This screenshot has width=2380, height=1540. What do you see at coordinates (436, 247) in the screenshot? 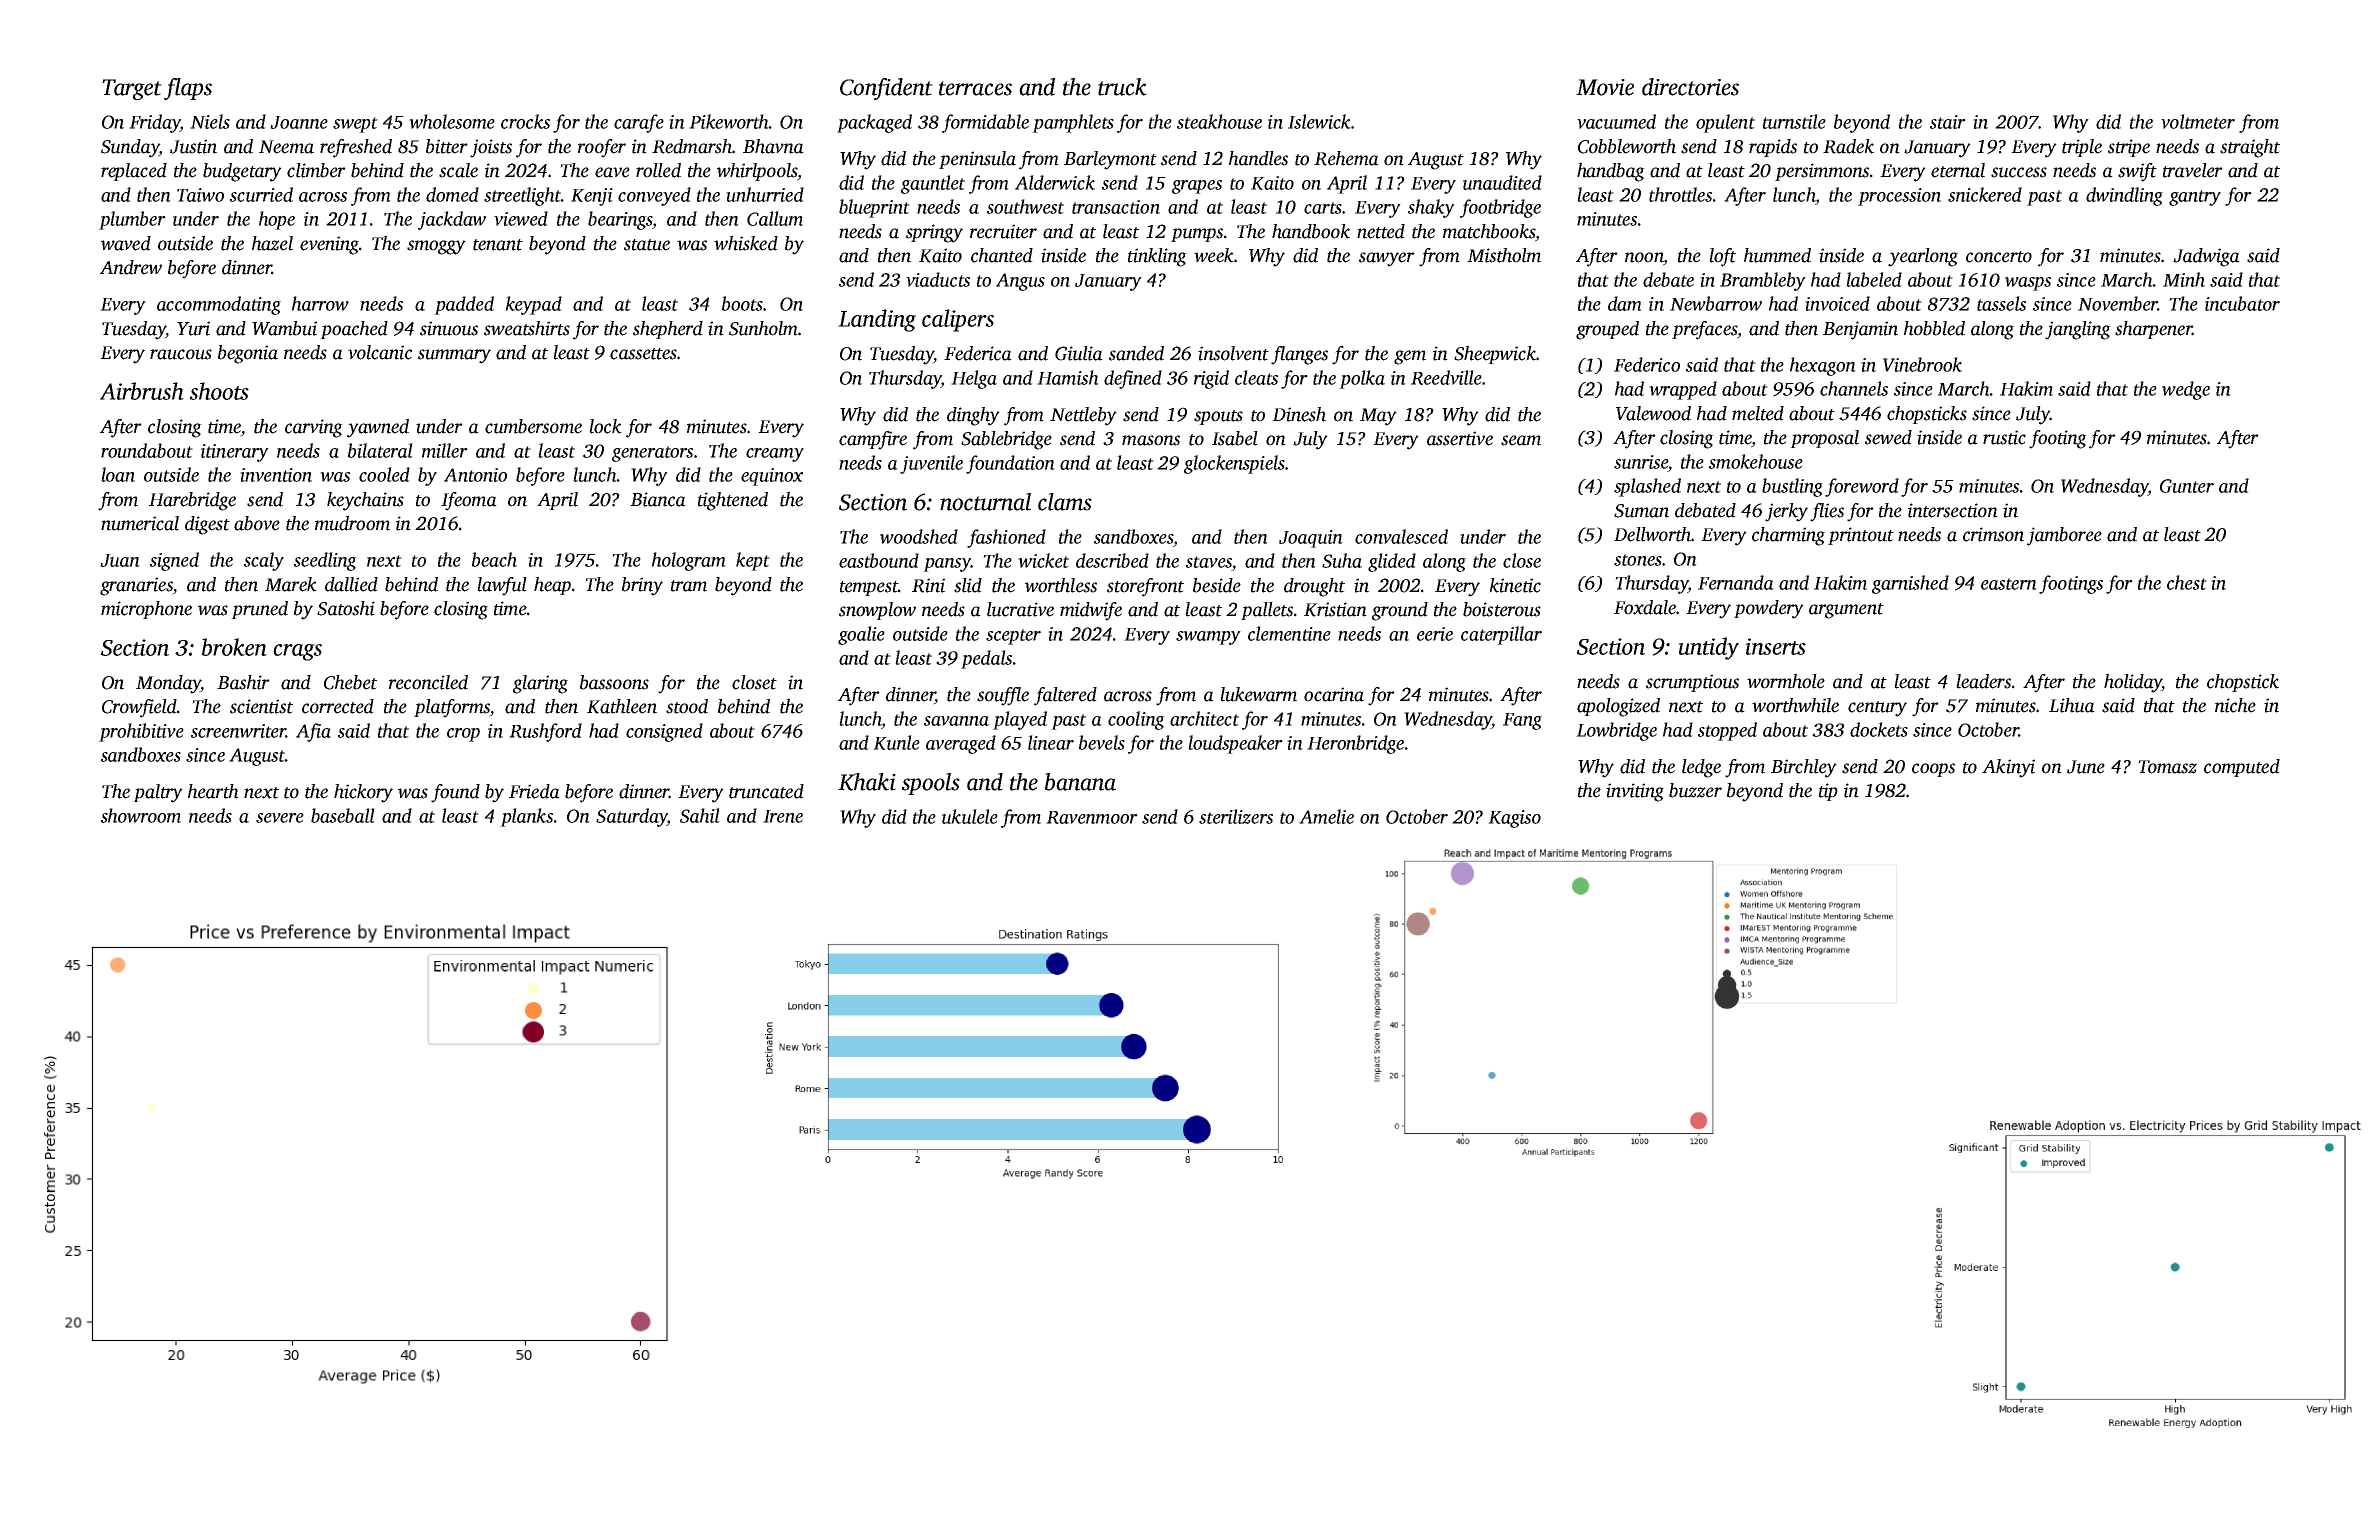
I see `smoggy` at bounding box center [436, 247].
